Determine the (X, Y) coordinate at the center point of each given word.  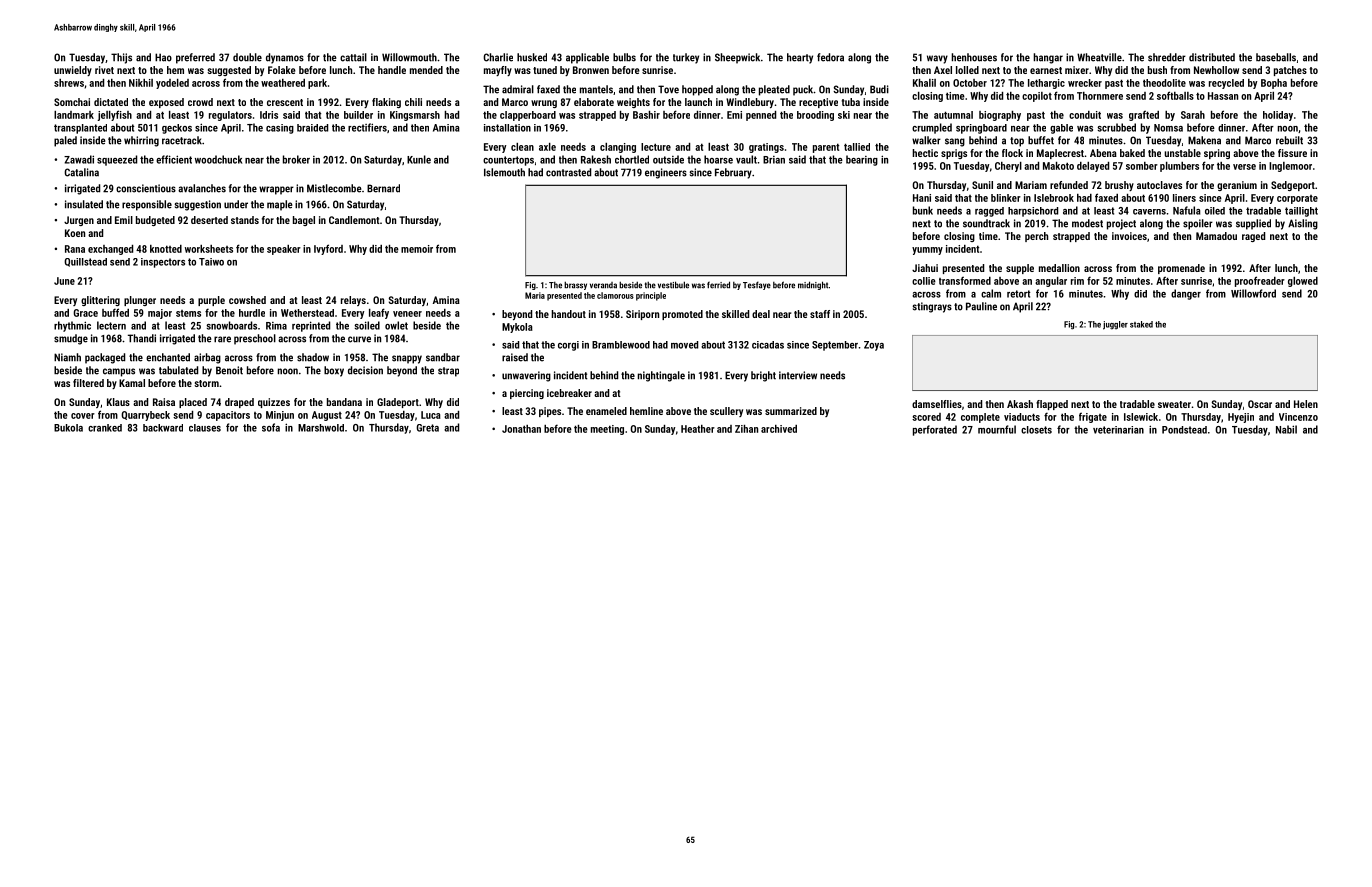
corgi (568, 346)
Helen (1306, 404)
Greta (427, 428)
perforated (935, 430)
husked (532, 57)
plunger (140, 301)
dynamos (285, 58)
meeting (607, 430)
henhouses (974, 57)
